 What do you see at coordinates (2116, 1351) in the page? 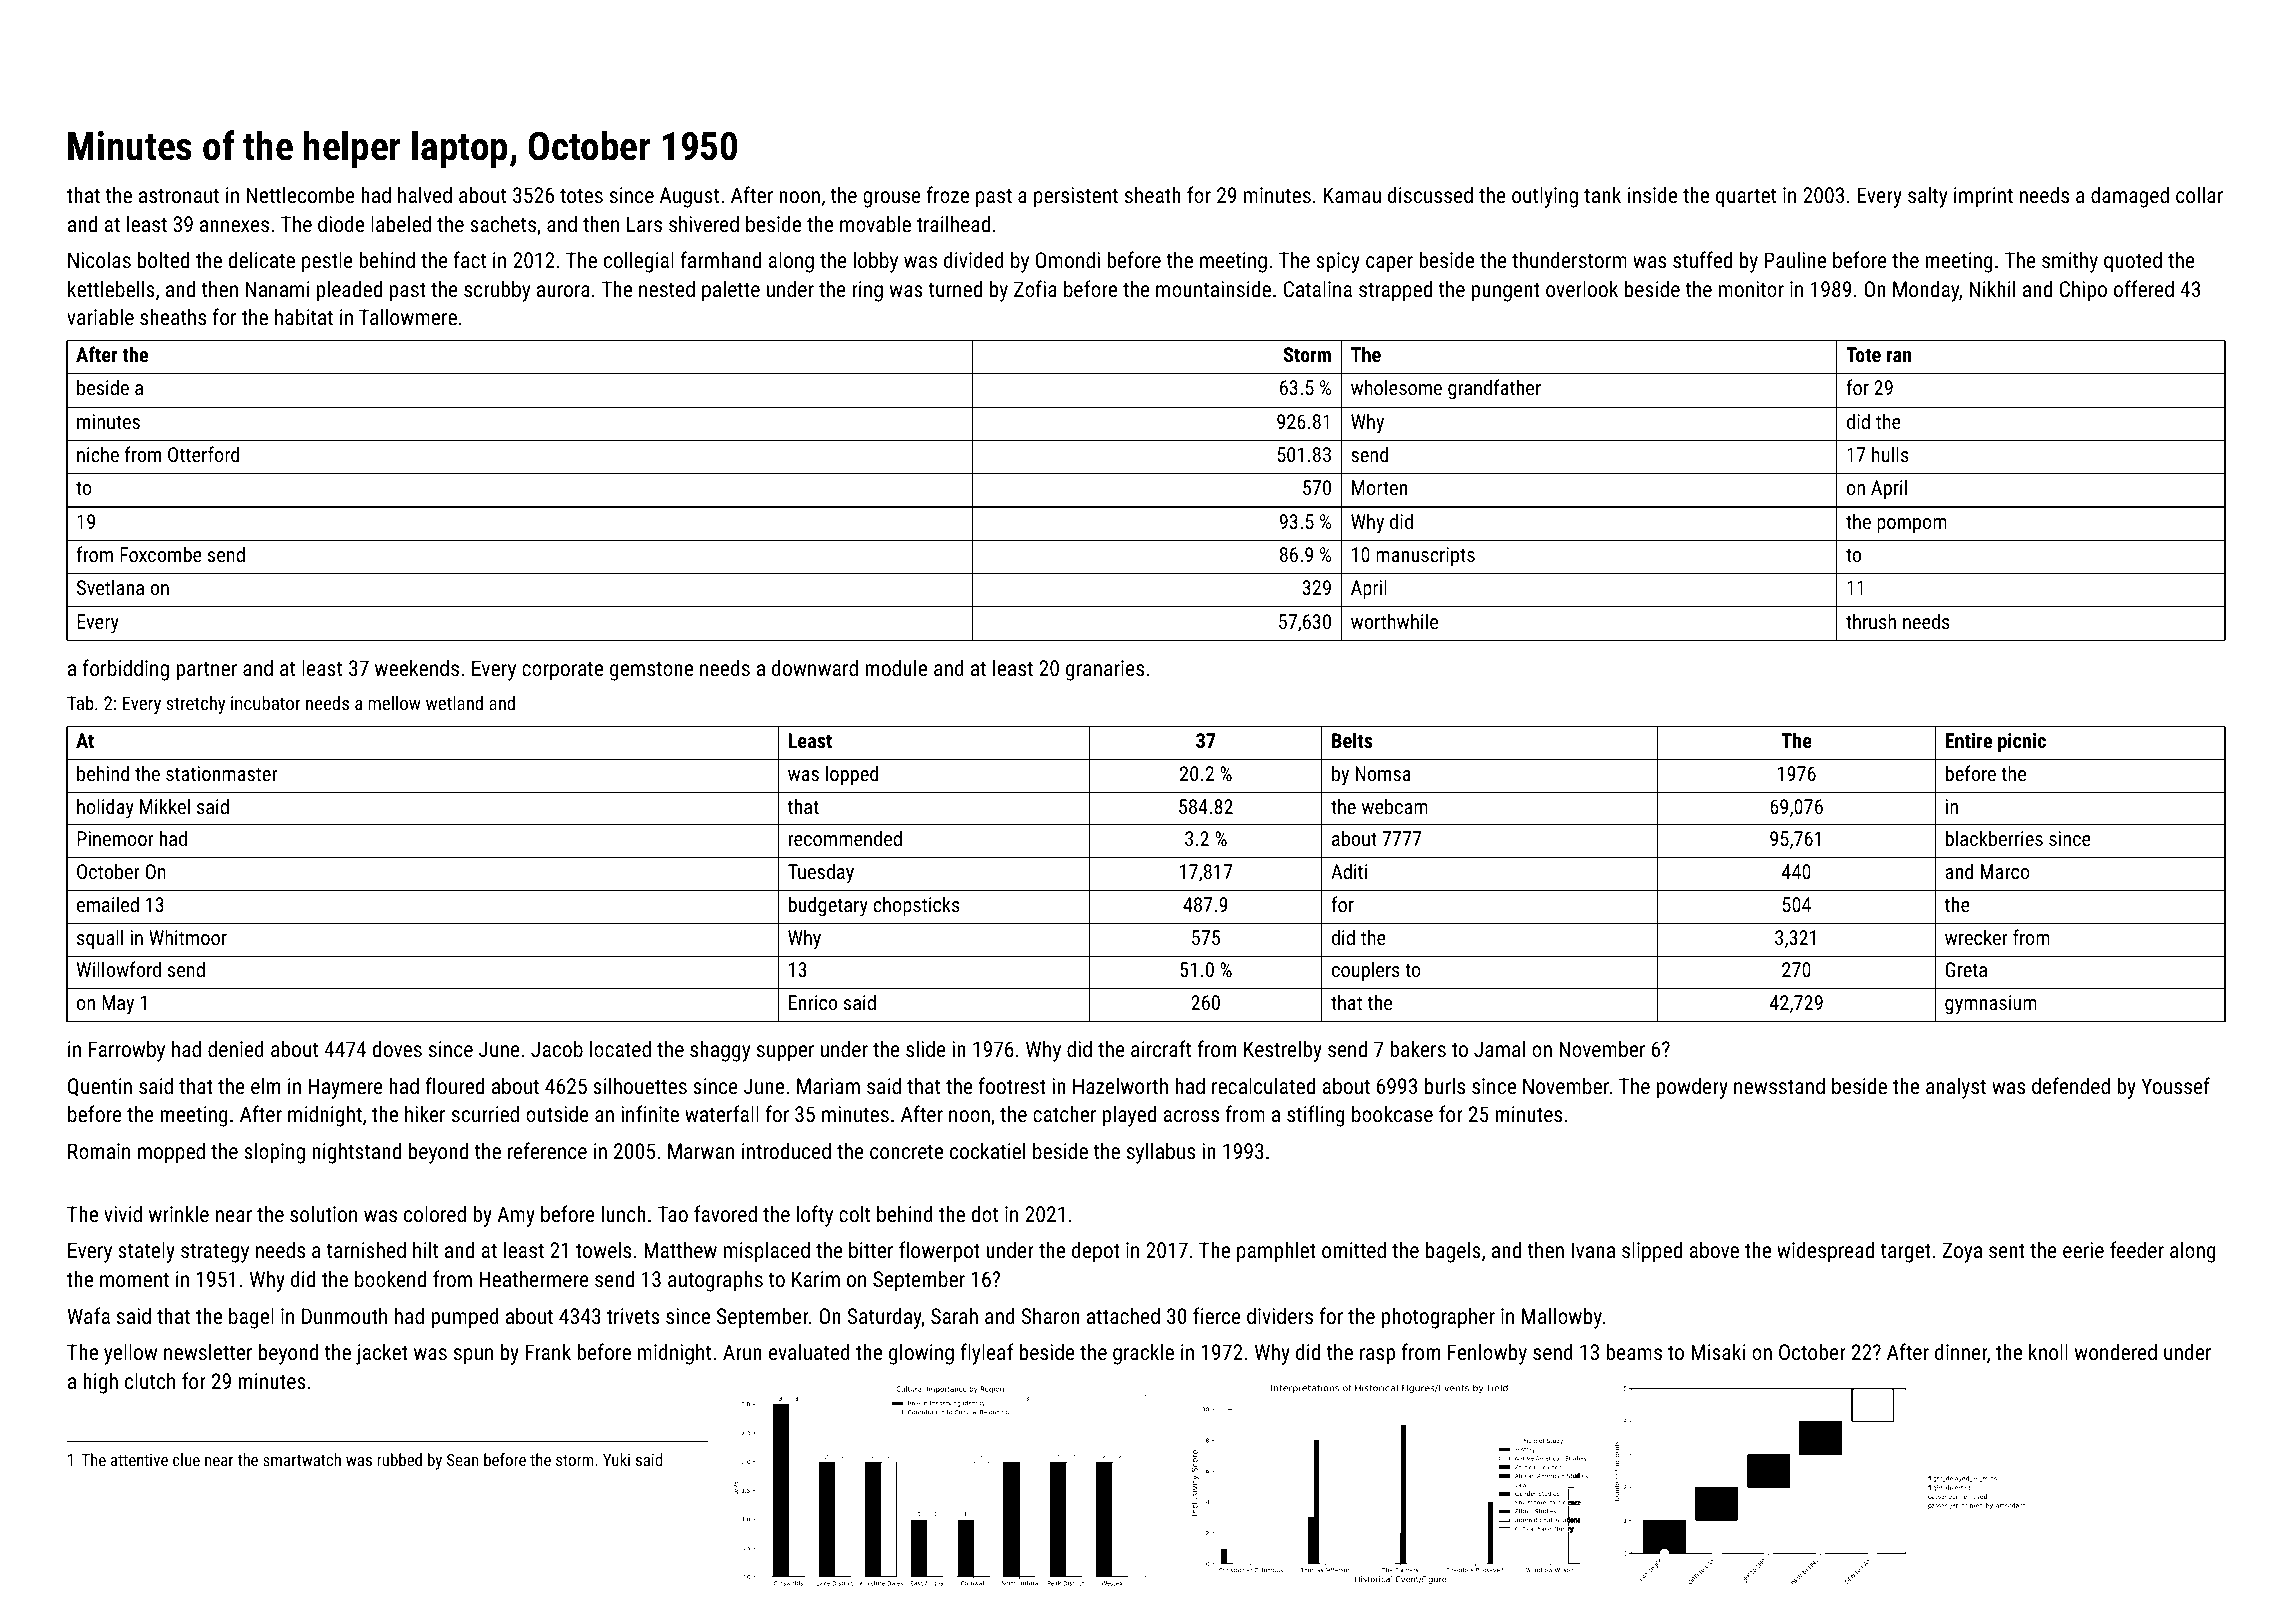
I see `wondered` at bounding box center [2116, 1351].
